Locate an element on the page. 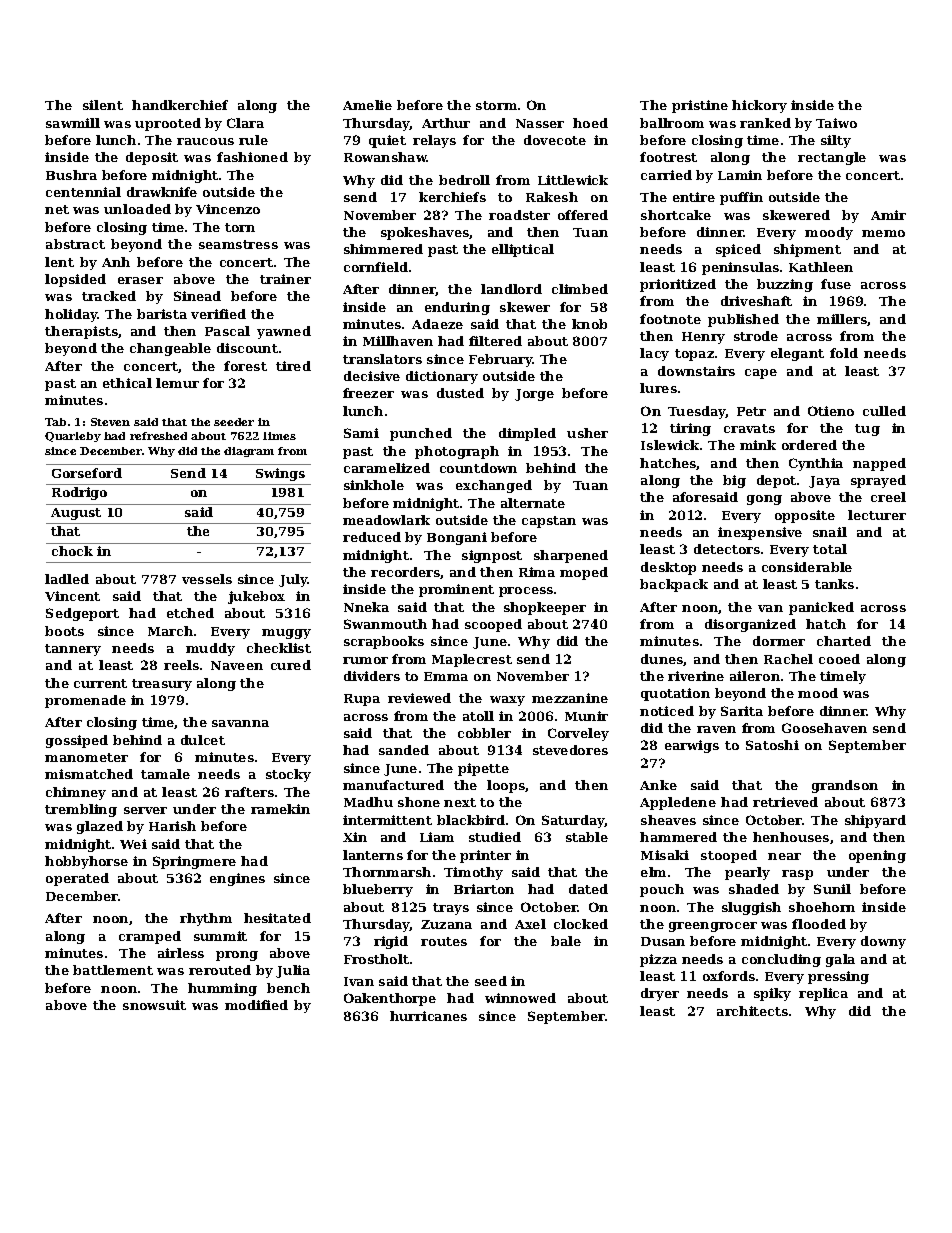 This image has width=952, height=1233. hickory is located at coordinates (759, 106).
